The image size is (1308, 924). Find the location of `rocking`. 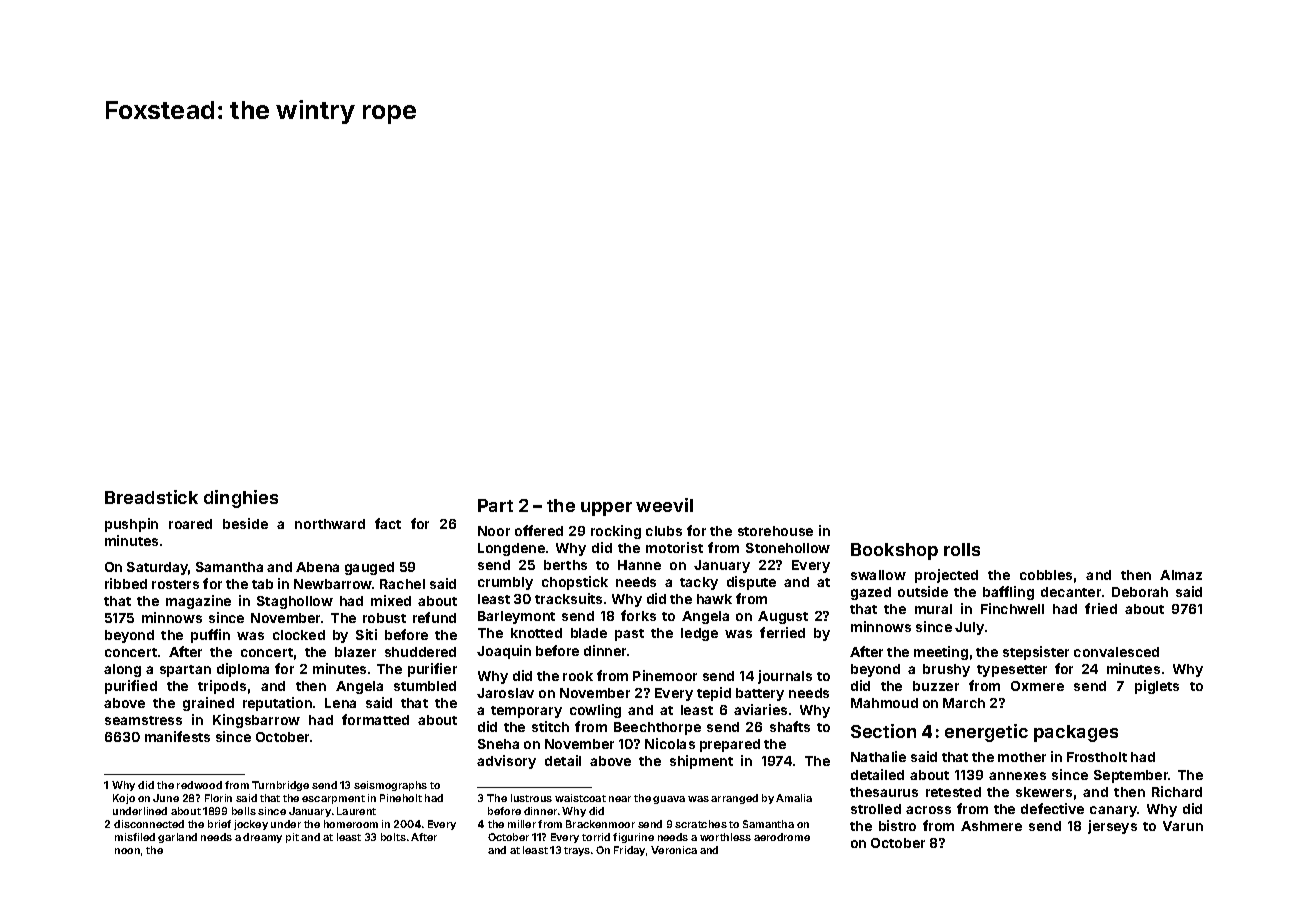

rocking is located at coordinates (616, 532).
